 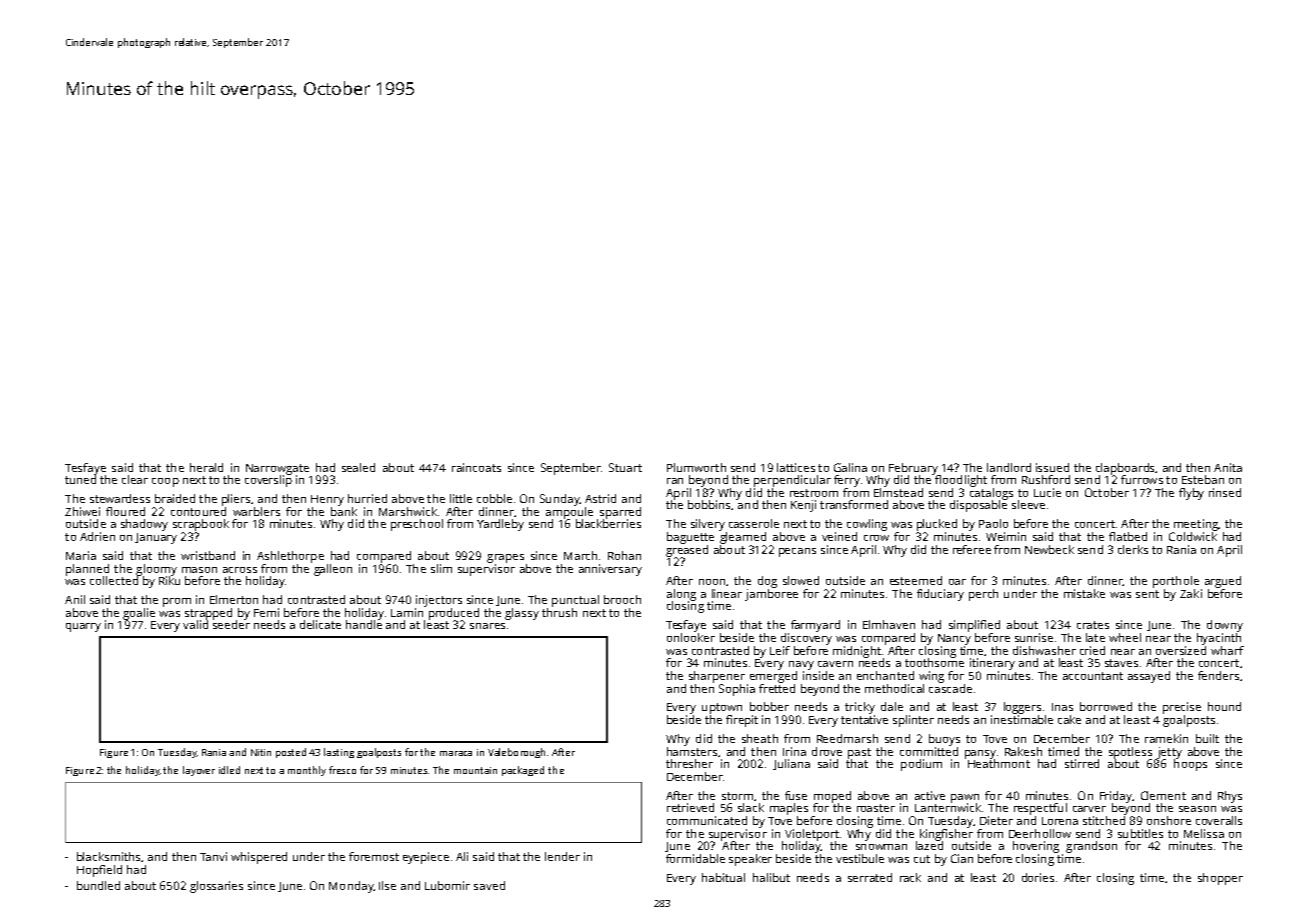 I want to click on perpendicular, so click(x=792, y=481).
